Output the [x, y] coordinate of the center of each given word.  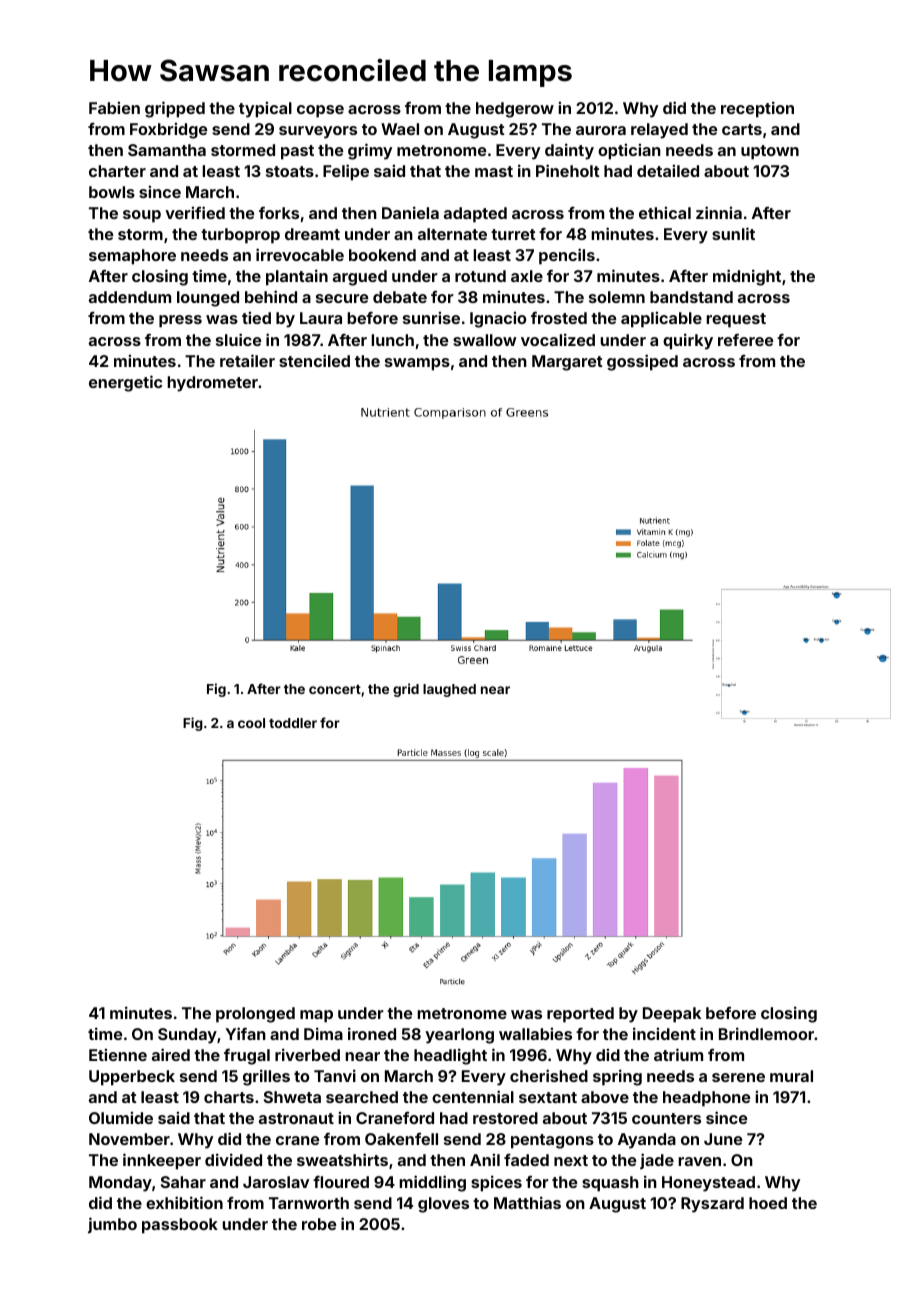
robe [319, 1224]
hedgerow [515, 110]
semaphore [132, 257]
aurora [601, 130]
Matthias [527, 1202]
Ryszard [712, 1205]
